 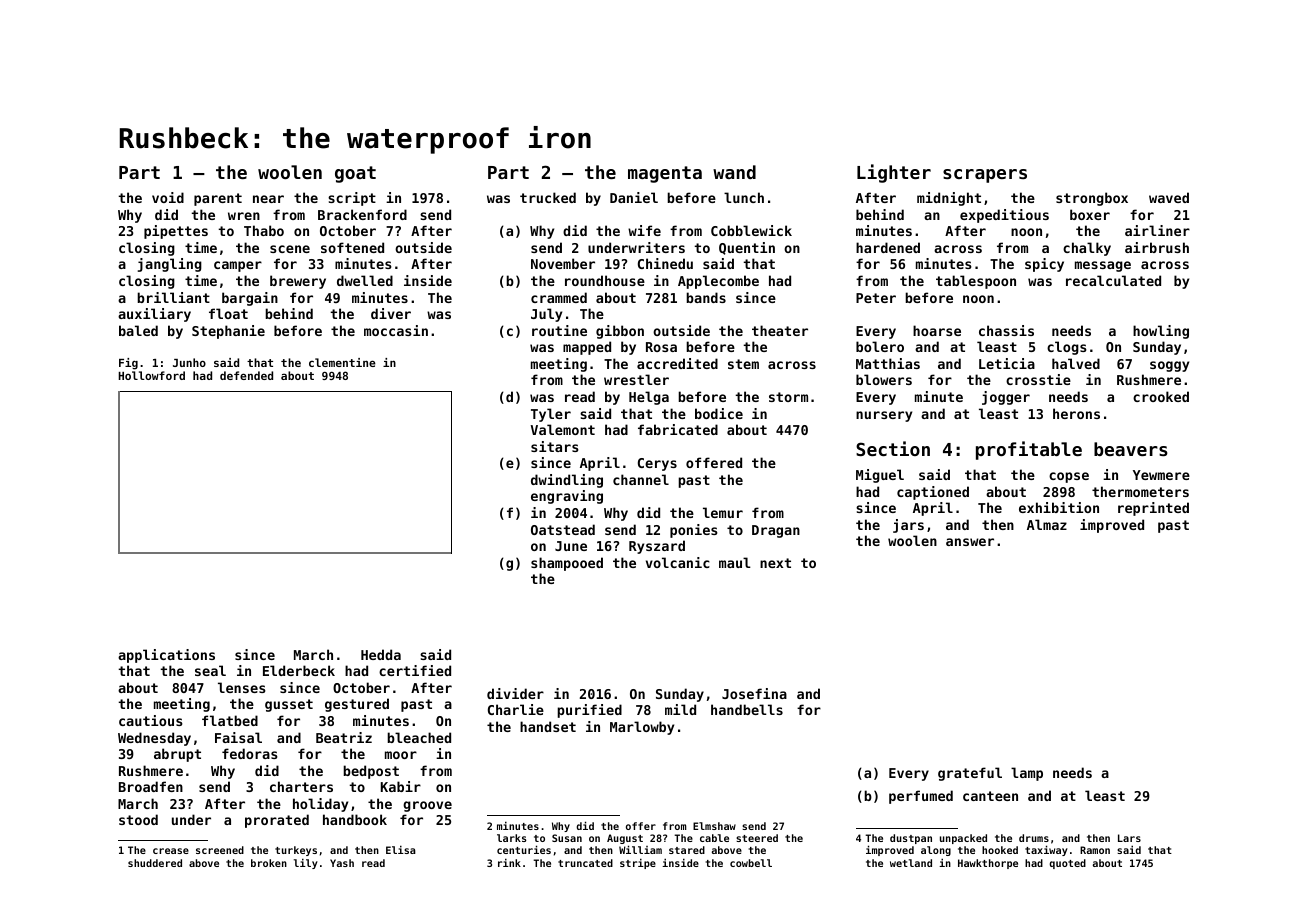 I want to click on August, so click(x=625, y=840).
